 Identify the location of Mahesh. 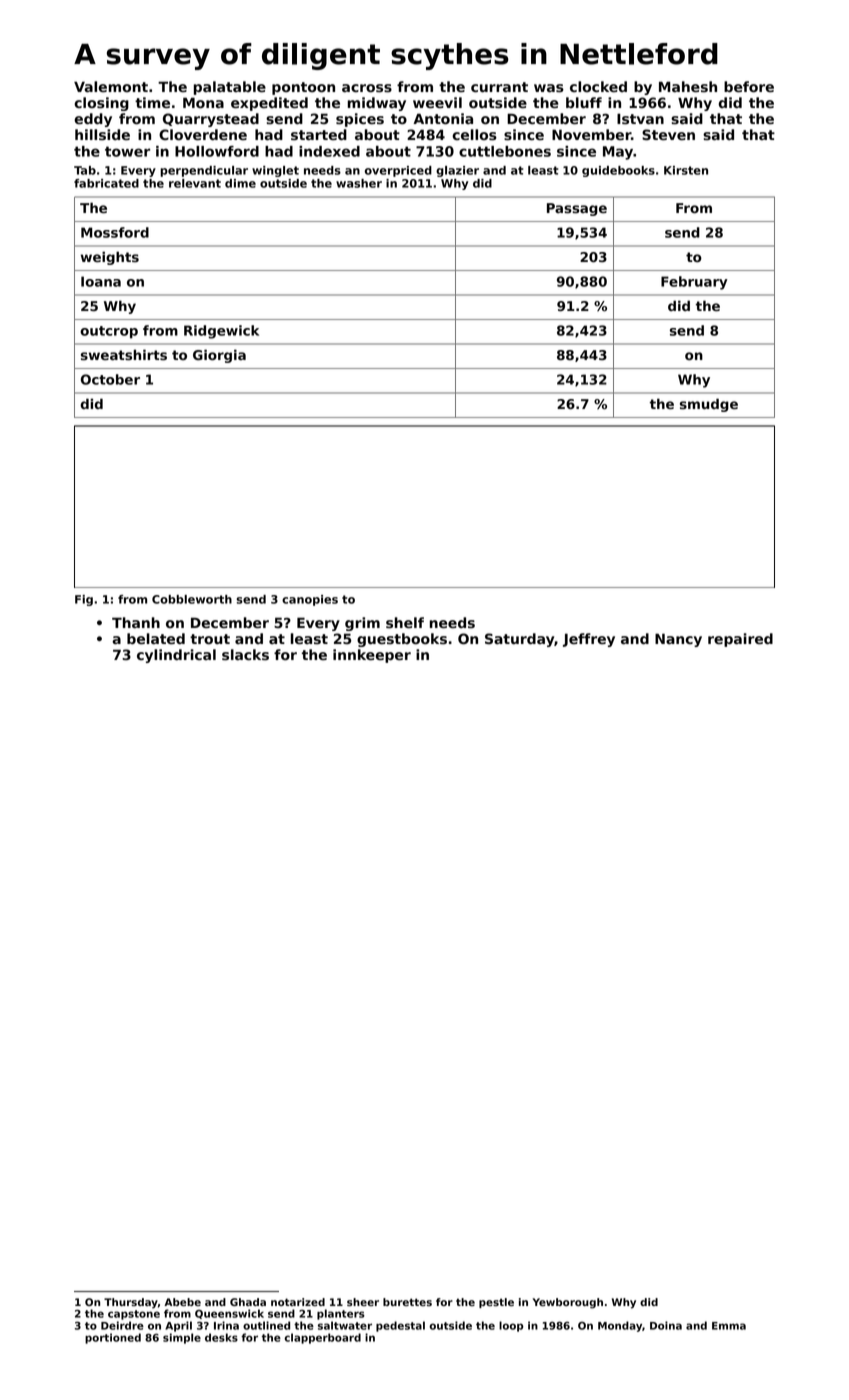
(688, 87).
